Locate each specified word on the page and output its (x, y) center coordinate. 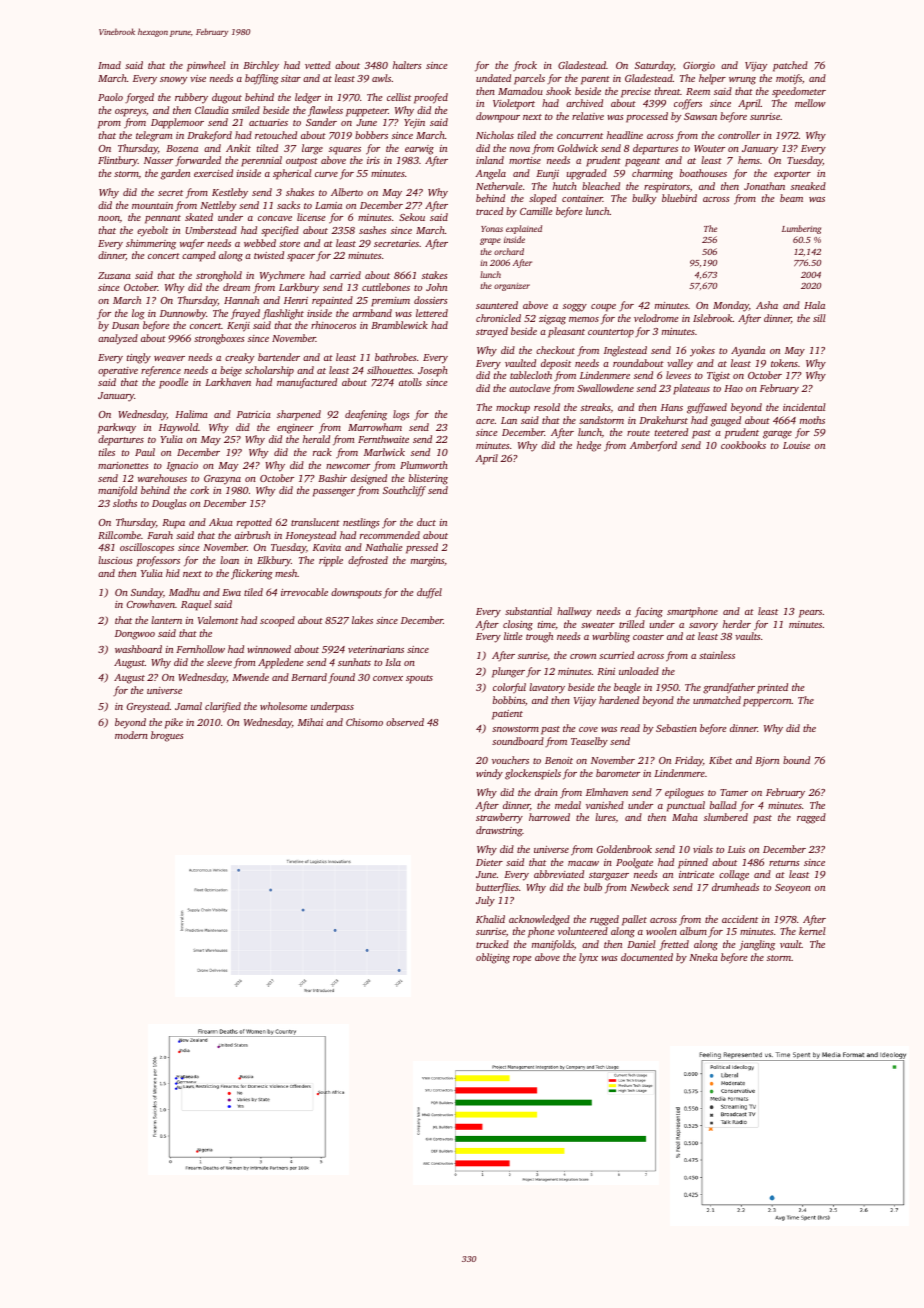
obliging (493, 958)
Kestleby (230, 193)
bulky (644, 199)
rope (522, 960)
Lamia (328, 205)
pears (810, 614)
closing (518, 625)
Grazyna (222, 480)
